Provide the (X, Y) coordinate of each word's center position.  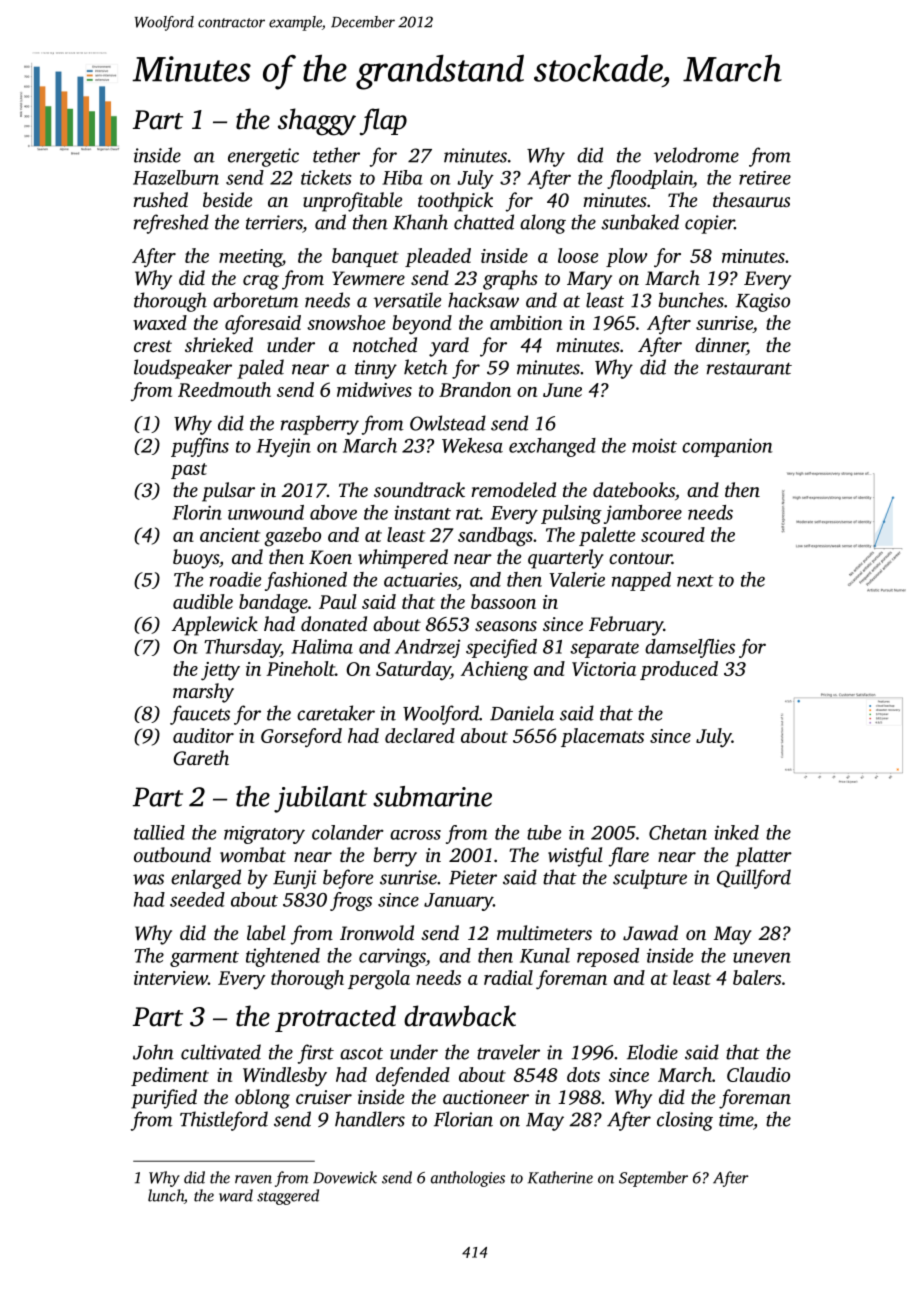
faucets (200, 715)
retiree (765, 178)
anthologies (468, 1179)
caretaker (336, 713)
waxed (160, 322)
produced (679, 670)
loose (578, 255)
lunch (166, 1195)
